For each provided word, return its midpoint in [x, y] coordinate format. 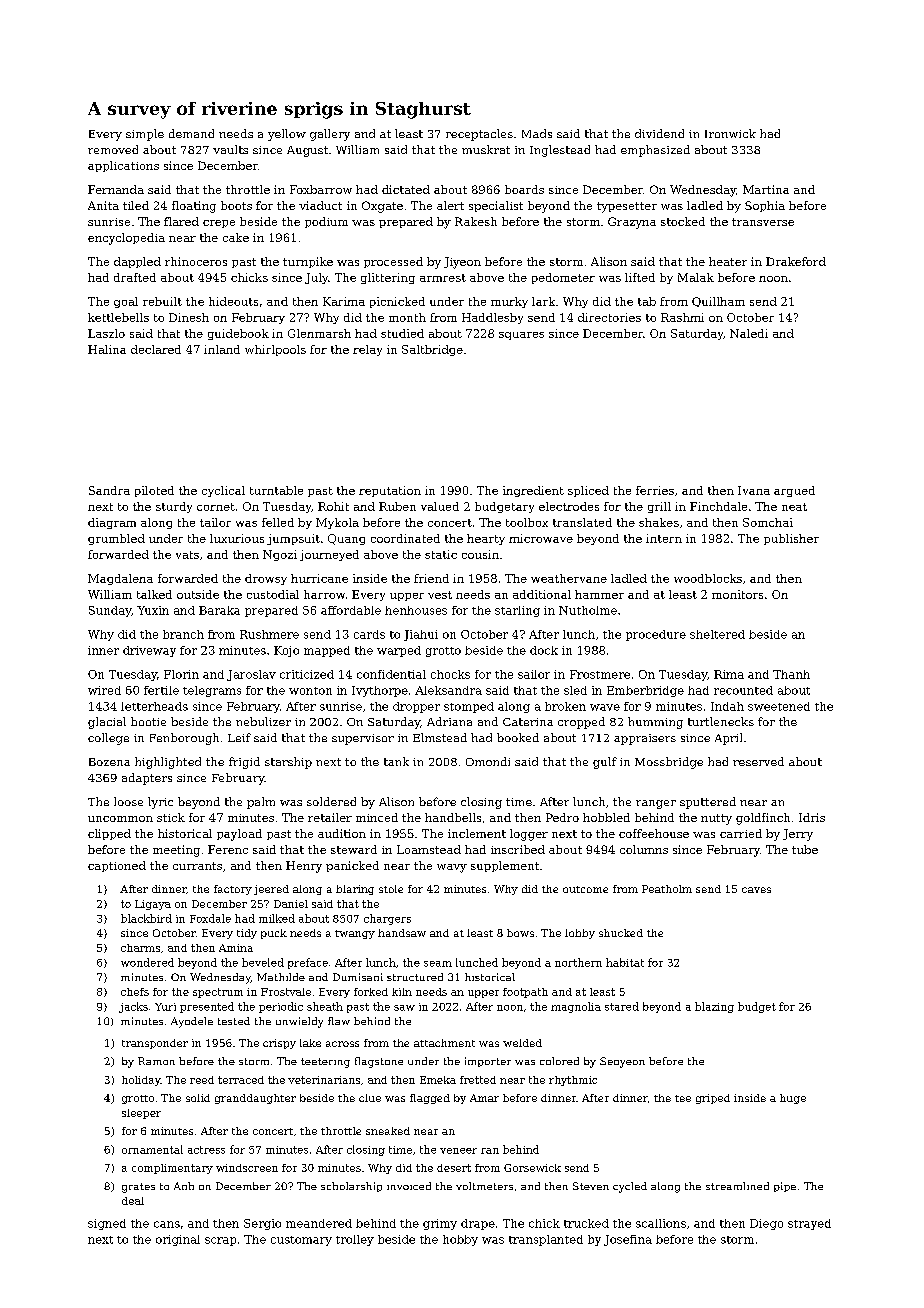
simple [145, 135]
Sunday [110, 611]
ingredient [533, 491]
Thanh [791, 674]
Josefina [628, 1240]
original [178, 1240]
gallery [330, 135]
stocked [683, 221]
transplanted [546, 1240]
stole [391, 889]
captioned [117, 866]
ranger [656, 804]
